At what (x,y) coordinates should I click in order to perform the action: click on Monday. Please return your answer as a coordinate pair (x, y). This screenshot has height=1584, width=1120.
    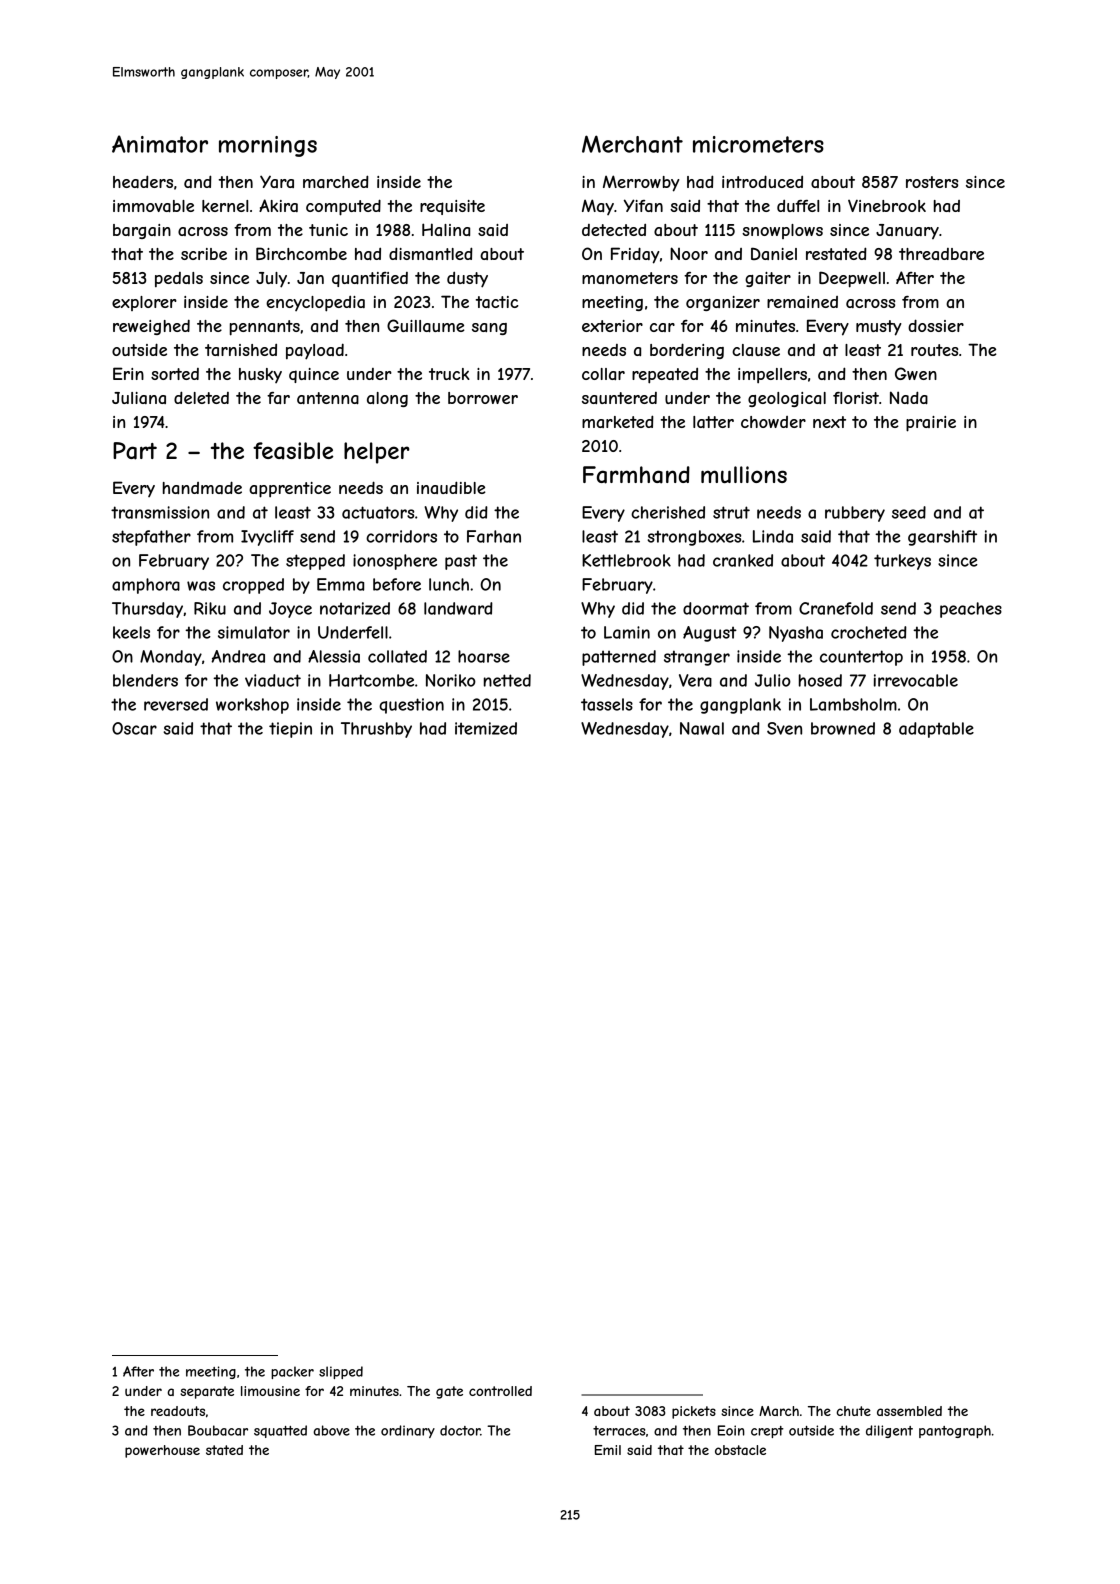
    Looking at the image, I should click on (171, 658).
